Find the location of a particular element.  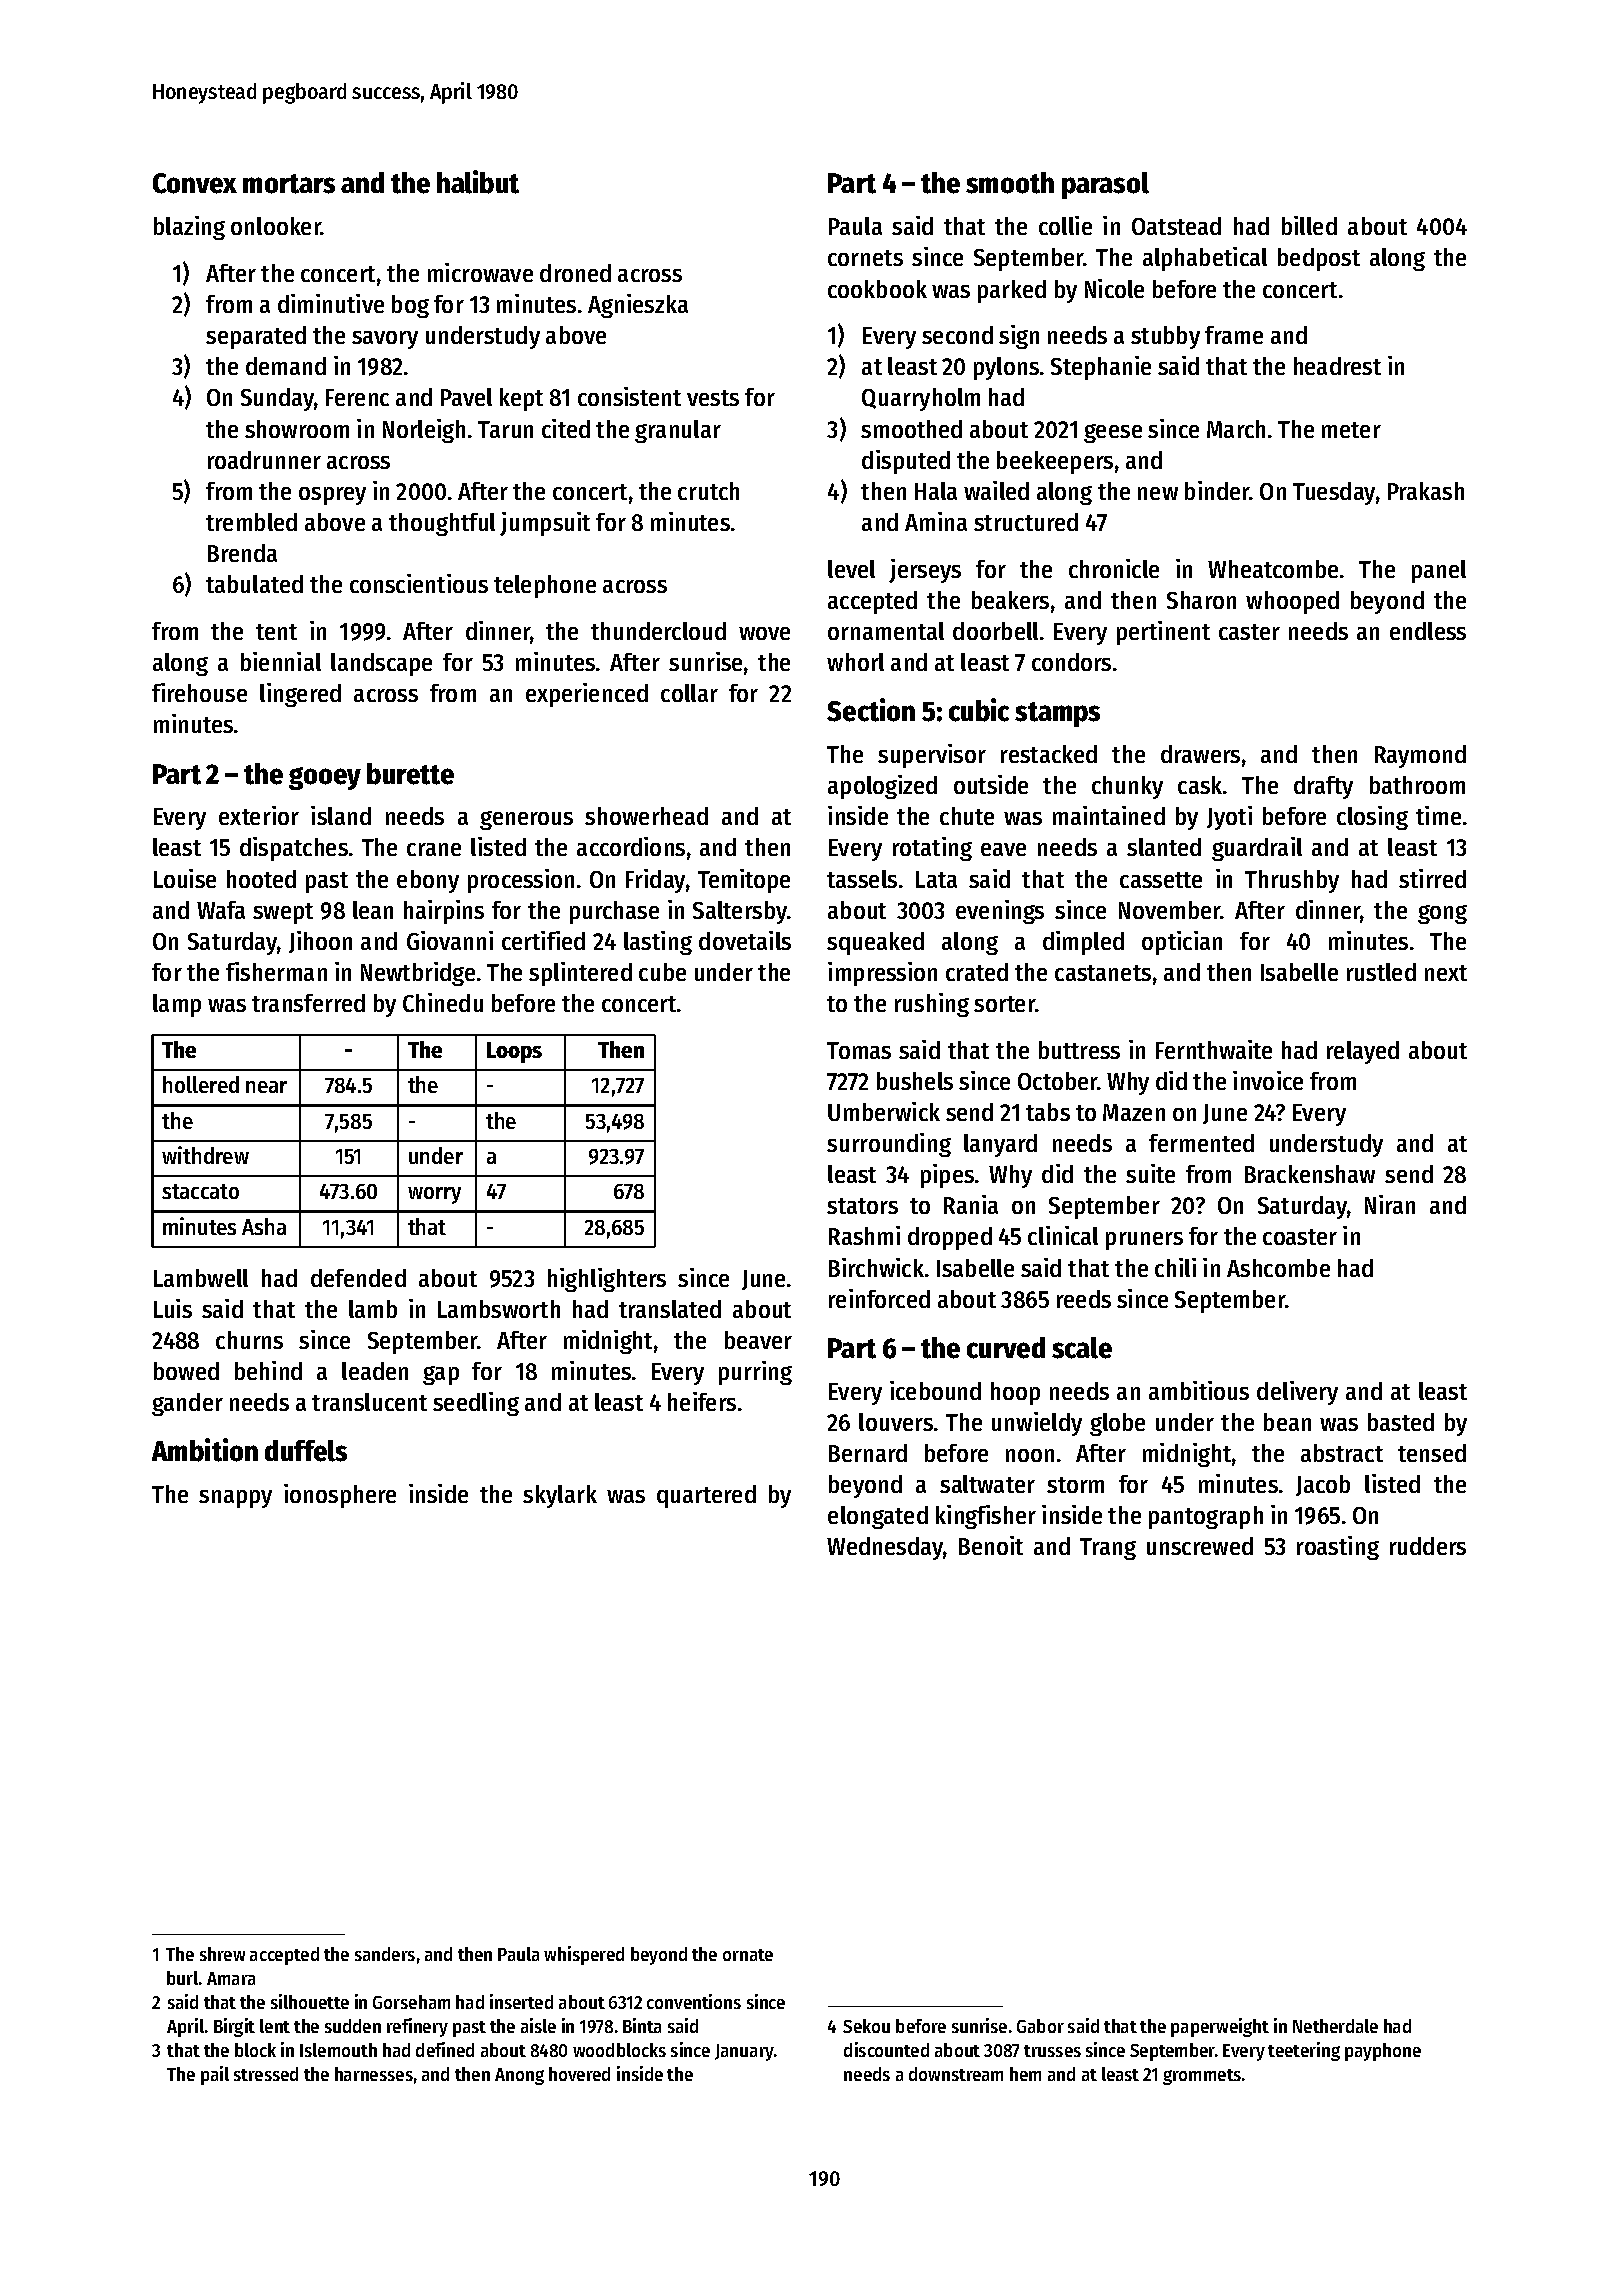

showerhead is located at coordinates (646, 816).
